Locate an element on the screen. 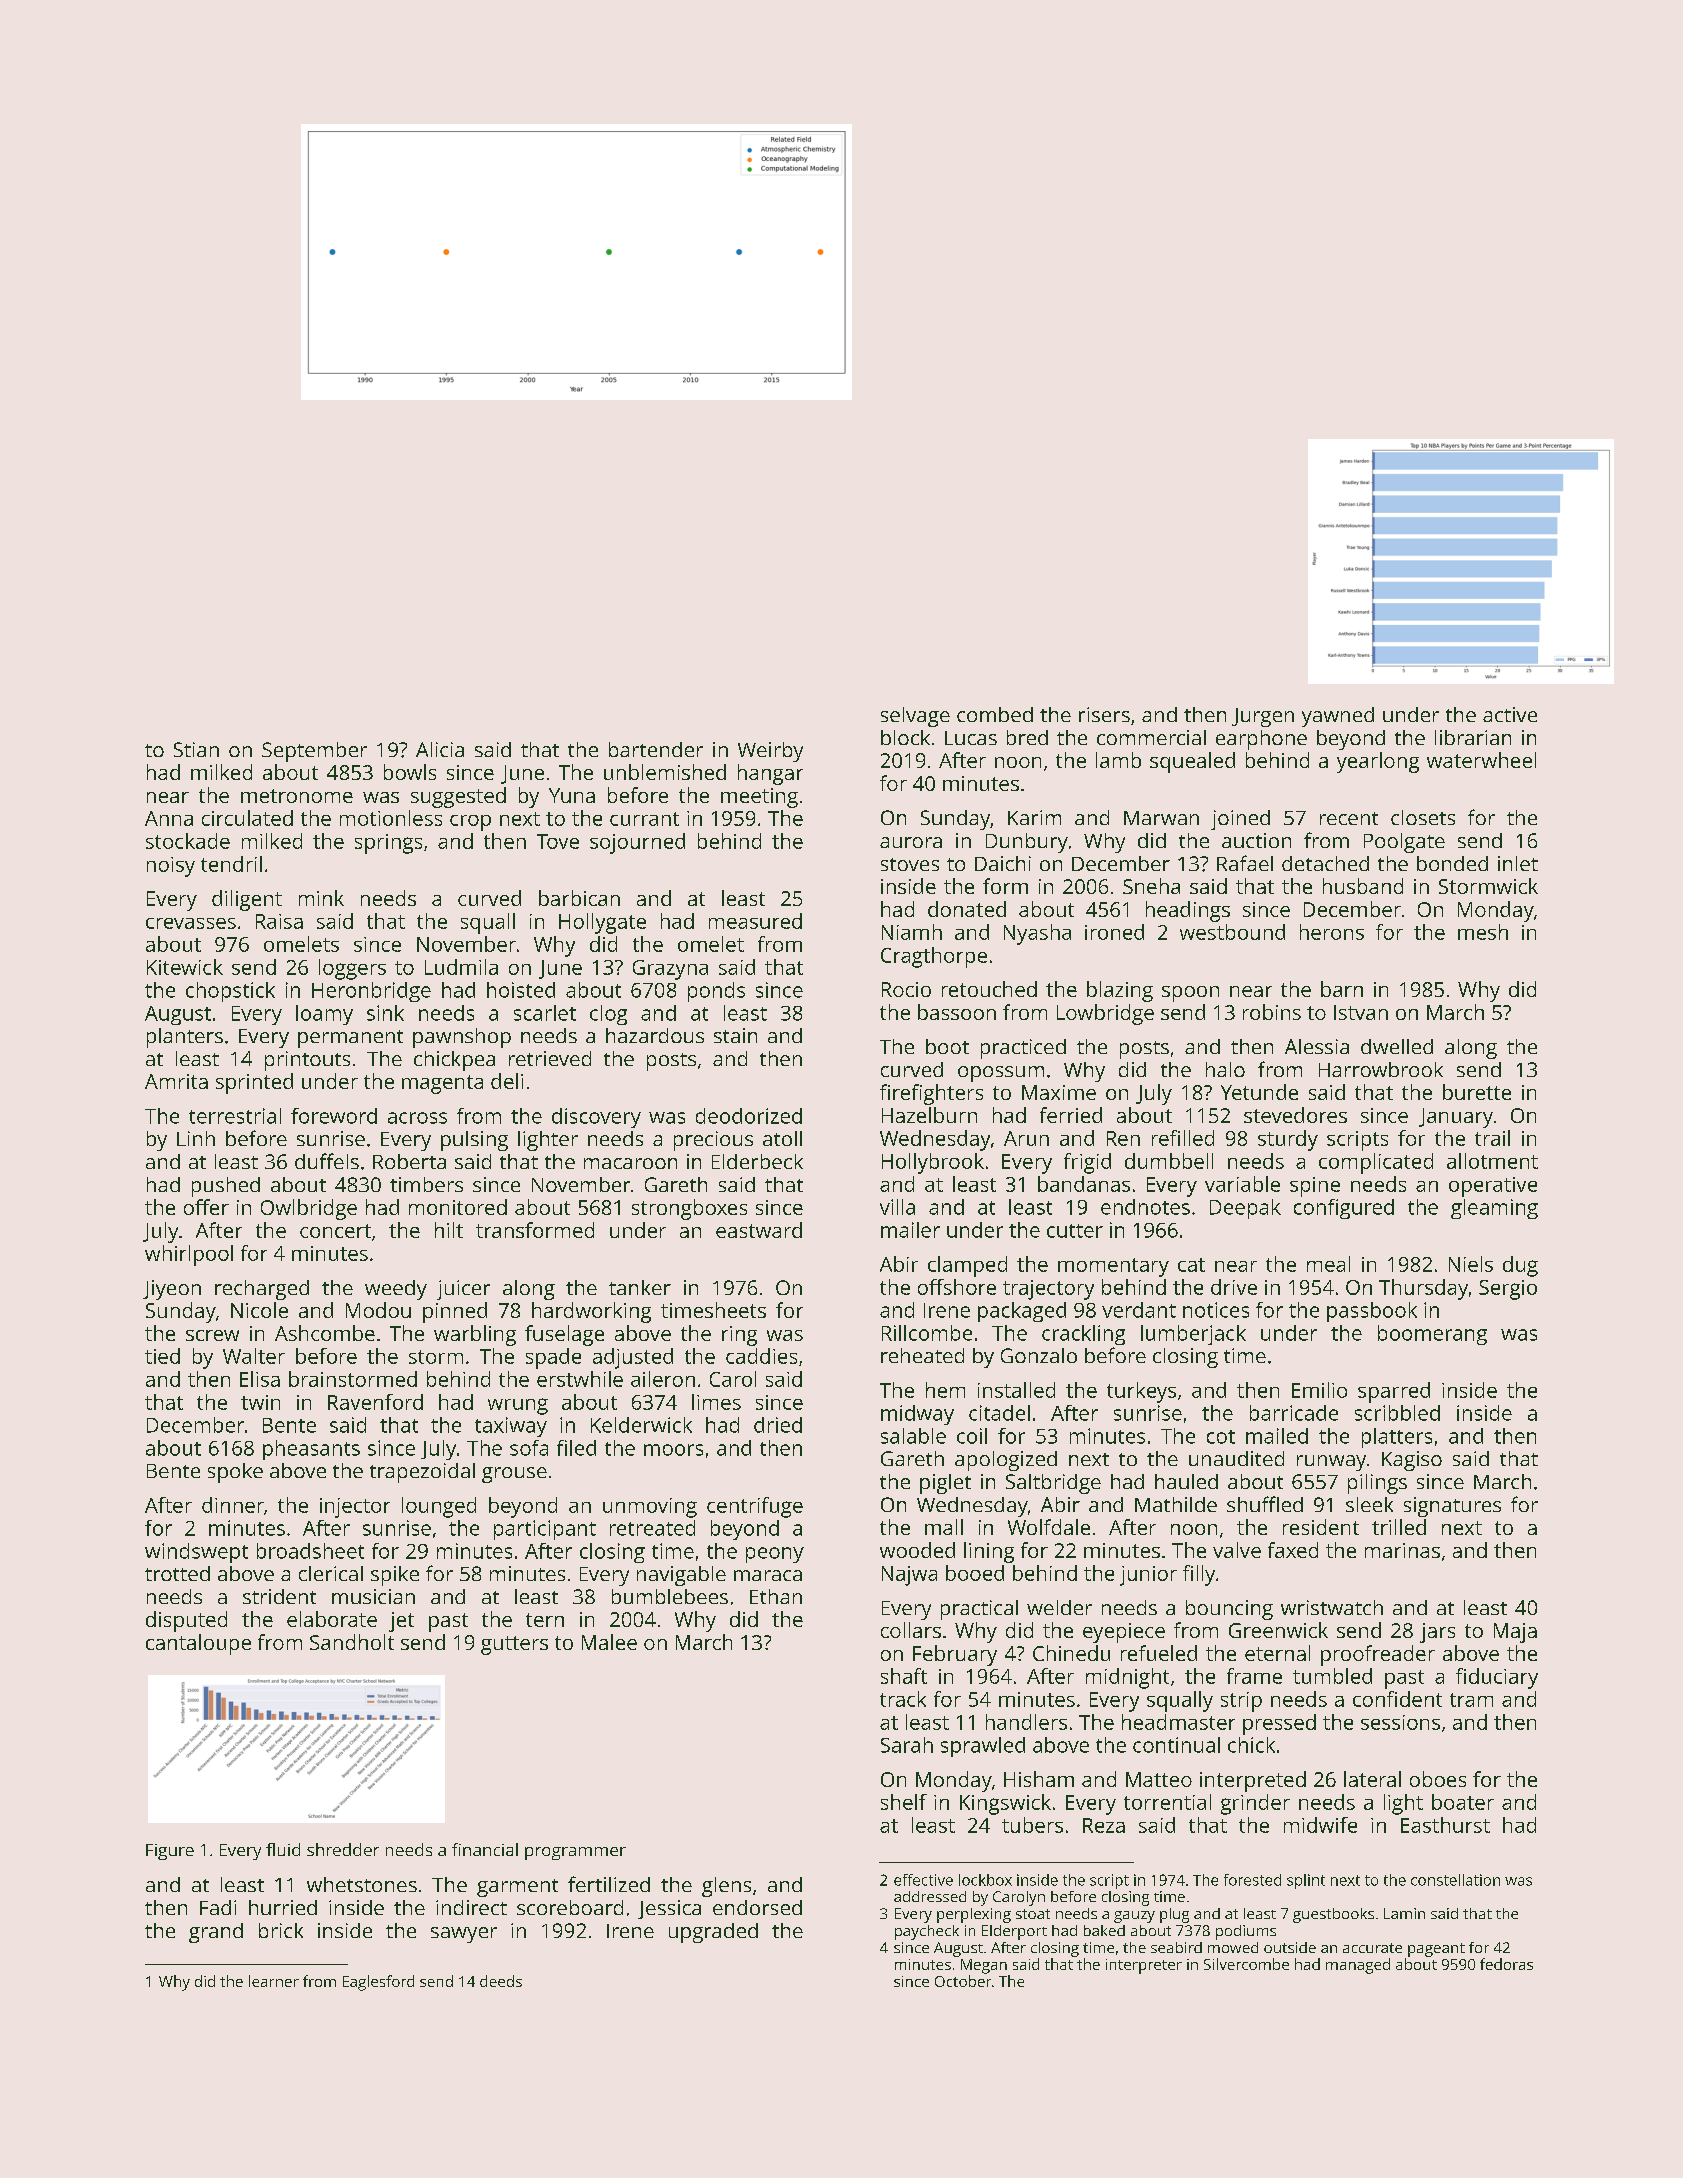 This screenshot has height=2178, width=1683. Amrita is located at coordinates (176, 1081).
